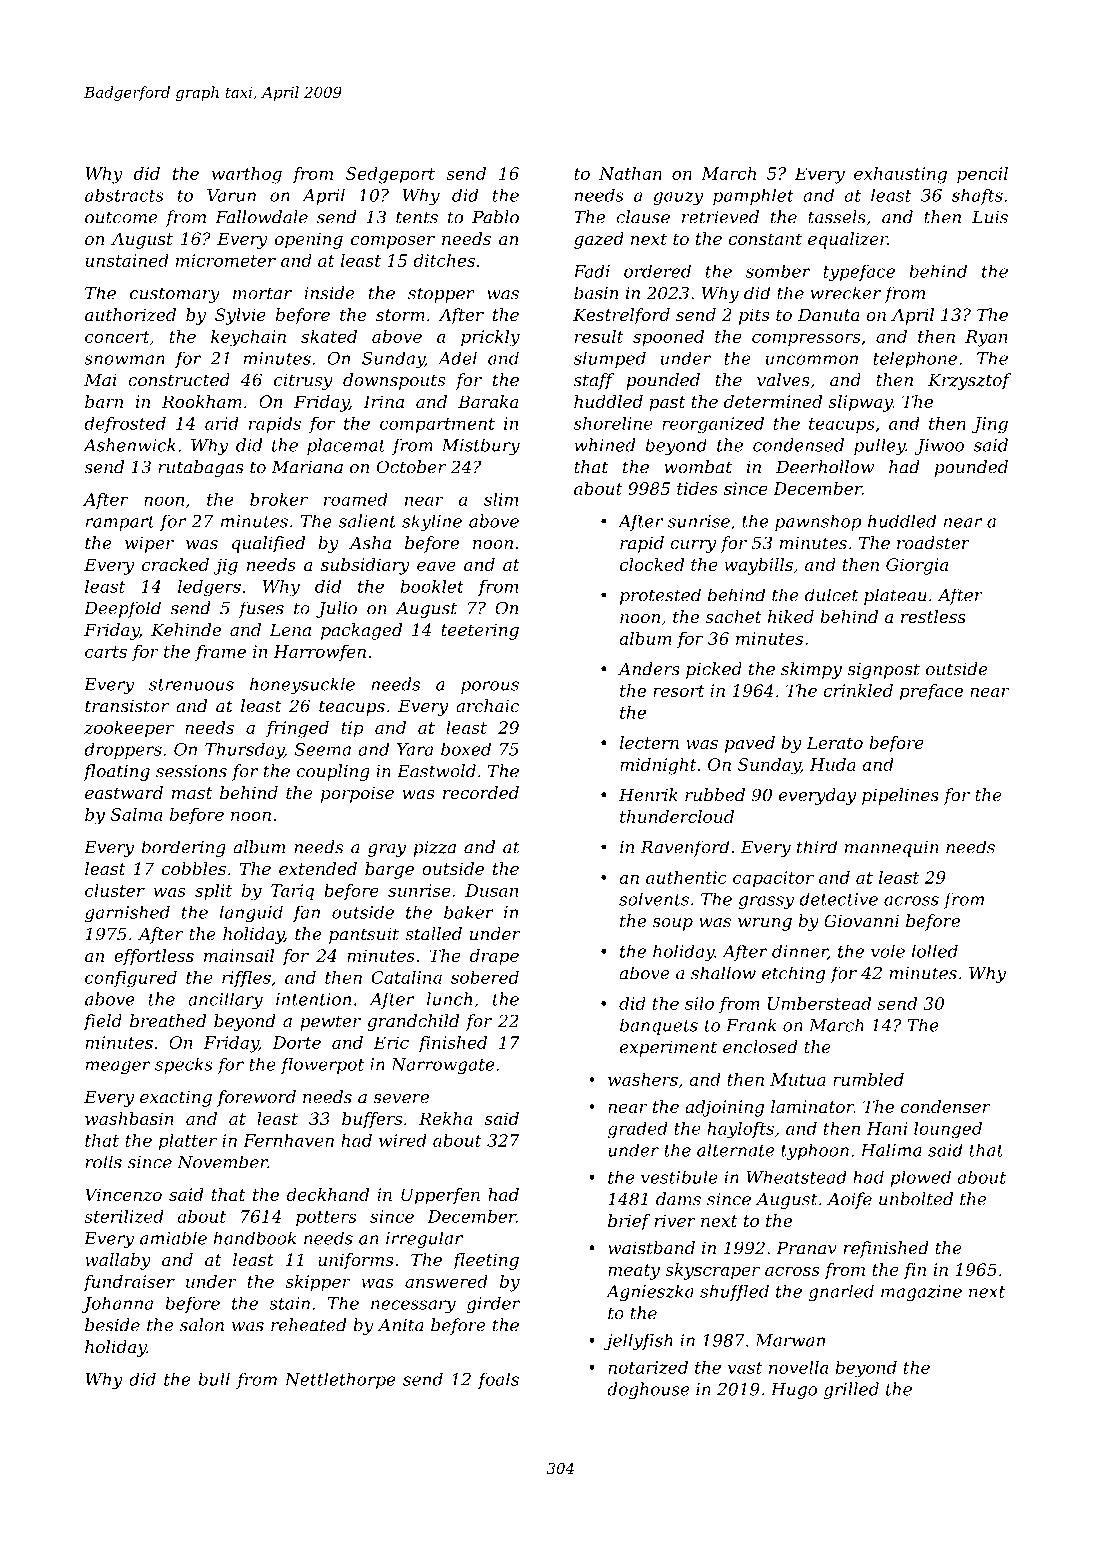 Image resolution: width=1093 pixels, height=1552 pixels. Describe the element at coordinates (933, 543) in the page. I see `roadster` at that location.
